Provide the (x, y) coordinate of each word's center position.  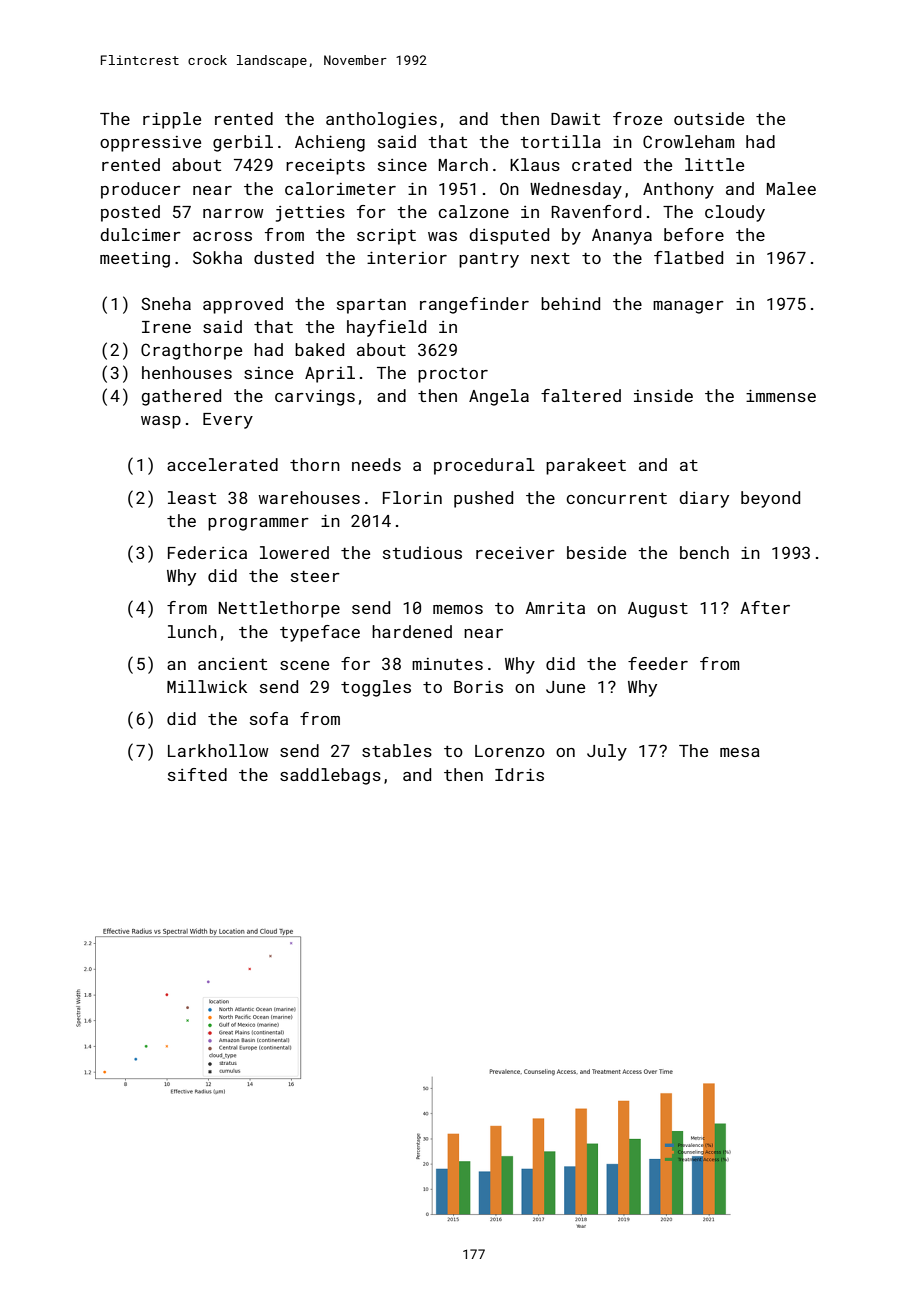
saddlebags (330, 776)
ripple (172, 120)
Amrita (555, 608)
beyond (770, 499)
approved (243, 305)
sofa (269, 718)
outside (709, 118)
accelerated (222, 464)
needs (376, 464)
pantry (489, 260)
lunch (192, 631)
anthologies (381, 120)
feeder (658, 663)
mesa (740, 752)
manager (688, 307)
